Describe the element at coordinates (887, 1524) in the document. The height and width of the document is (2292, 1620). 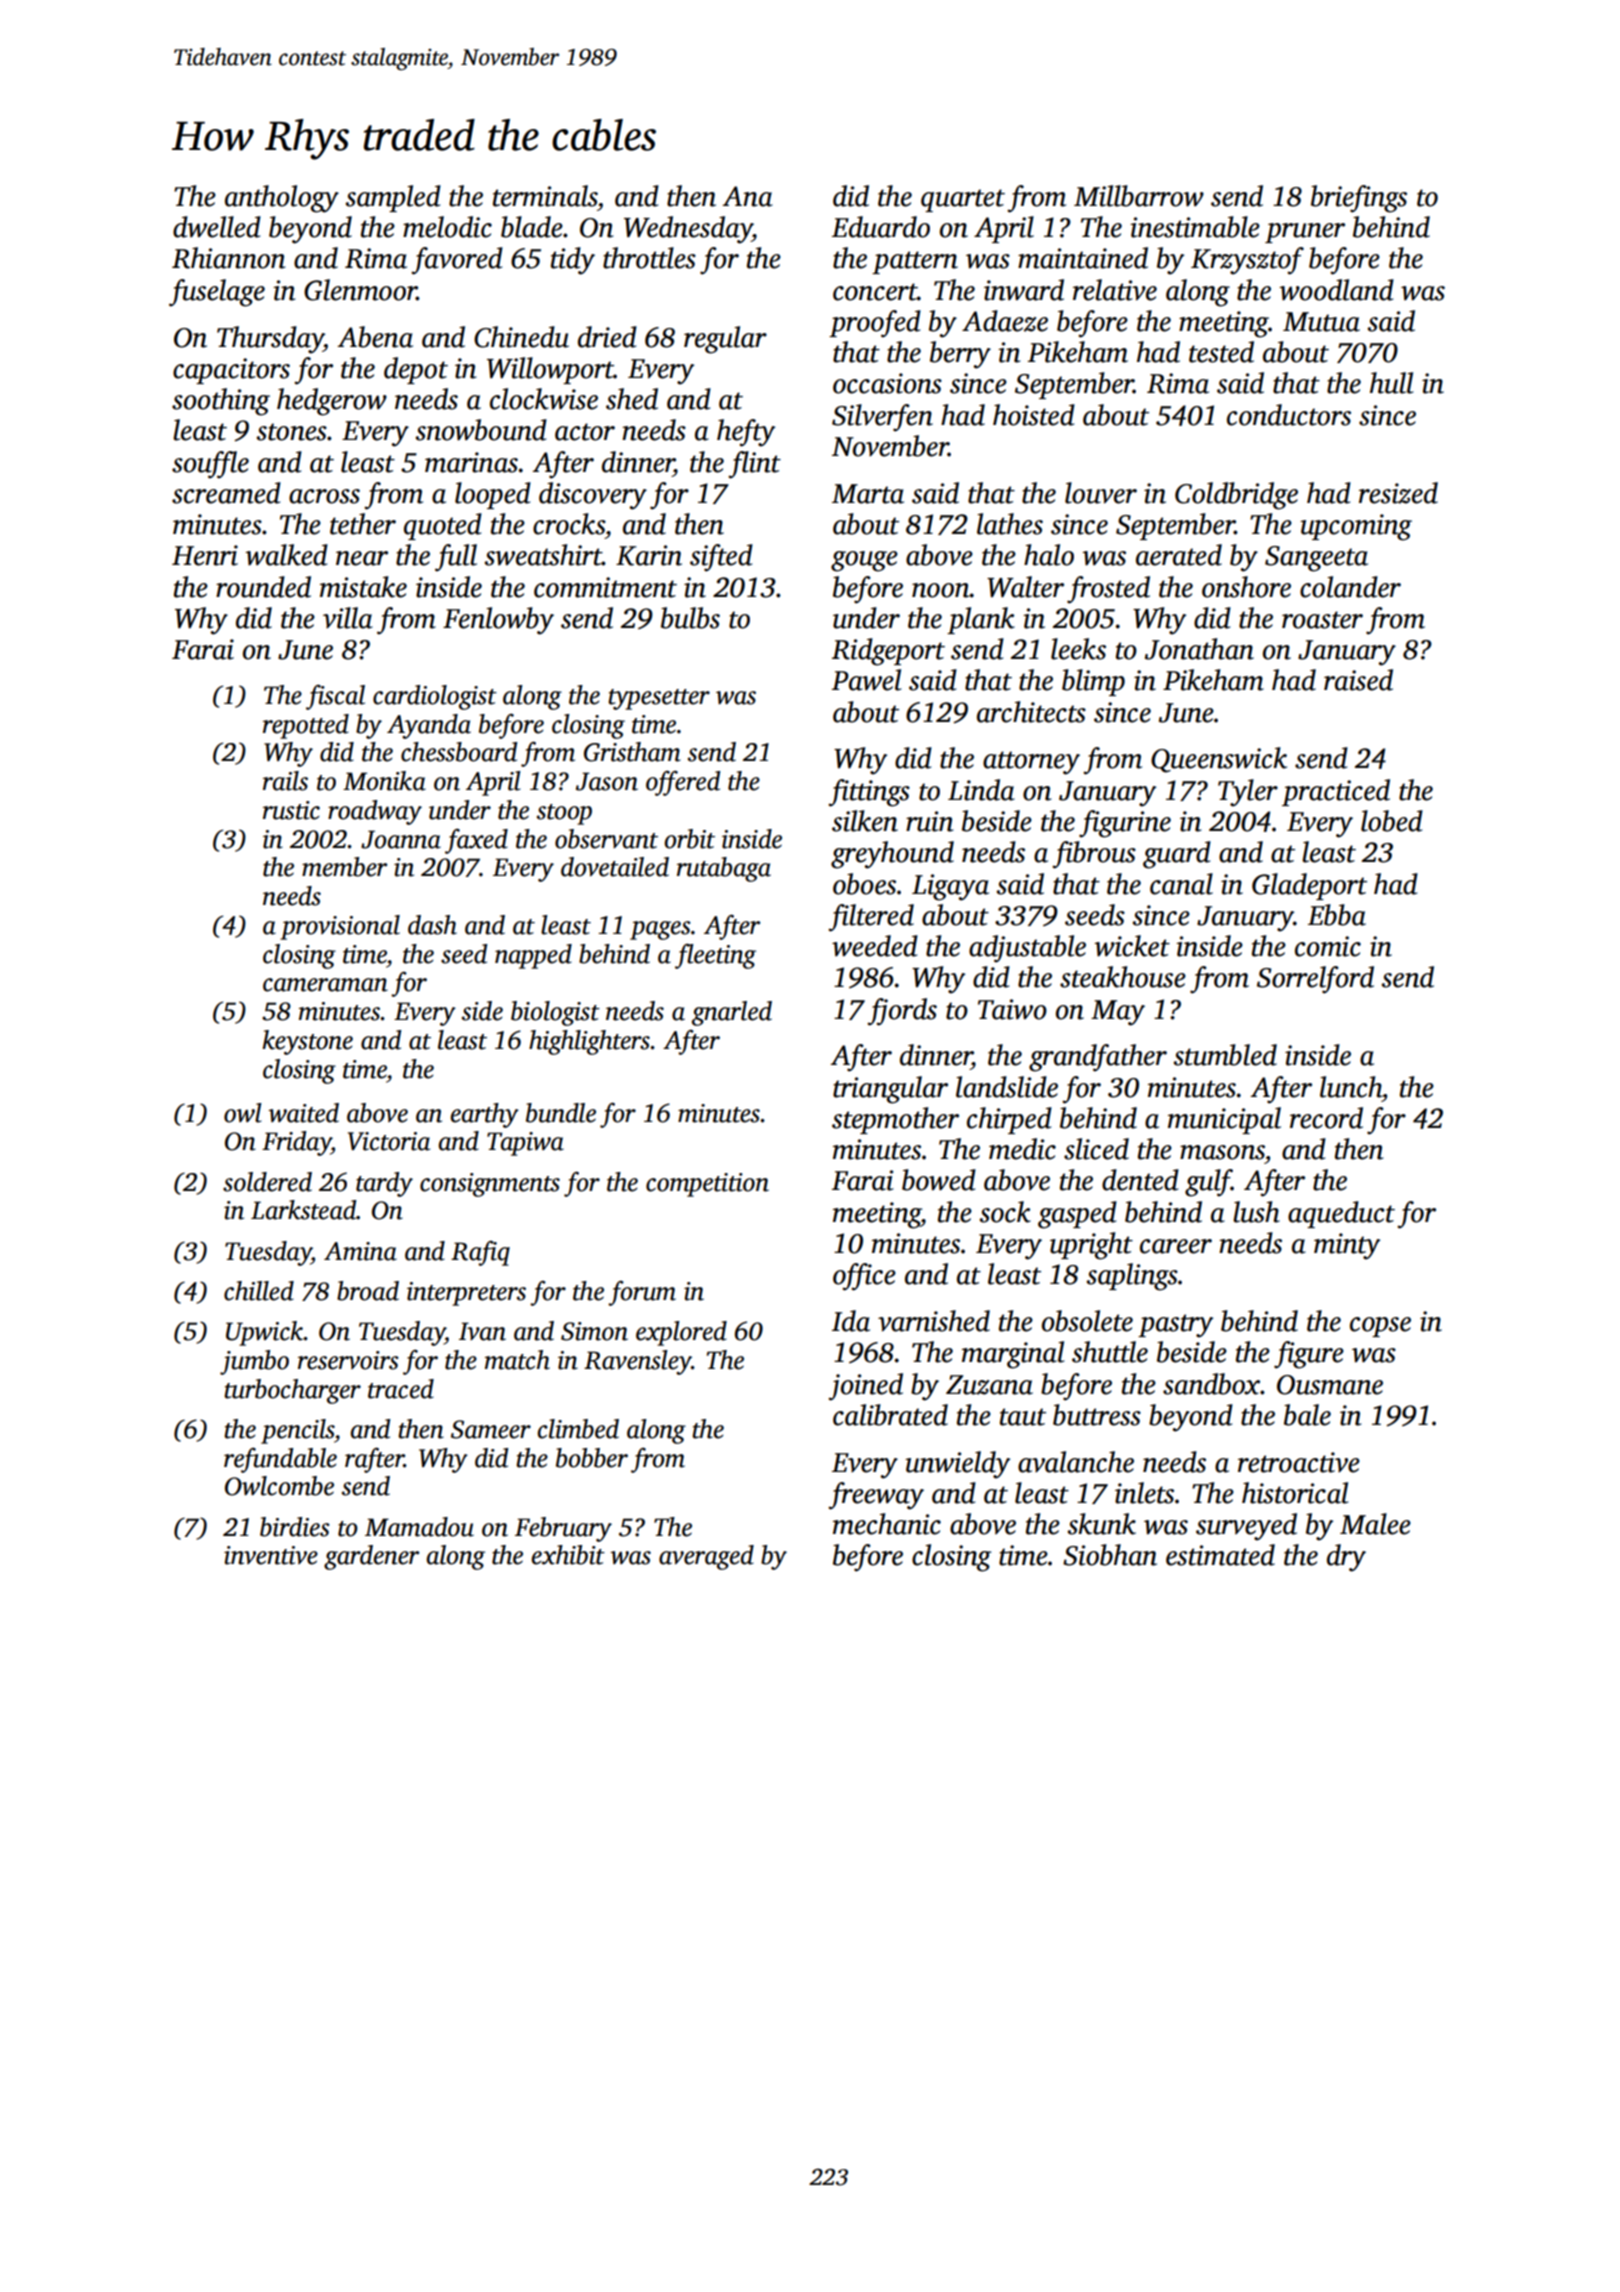
I see `mechanic` at that location.
